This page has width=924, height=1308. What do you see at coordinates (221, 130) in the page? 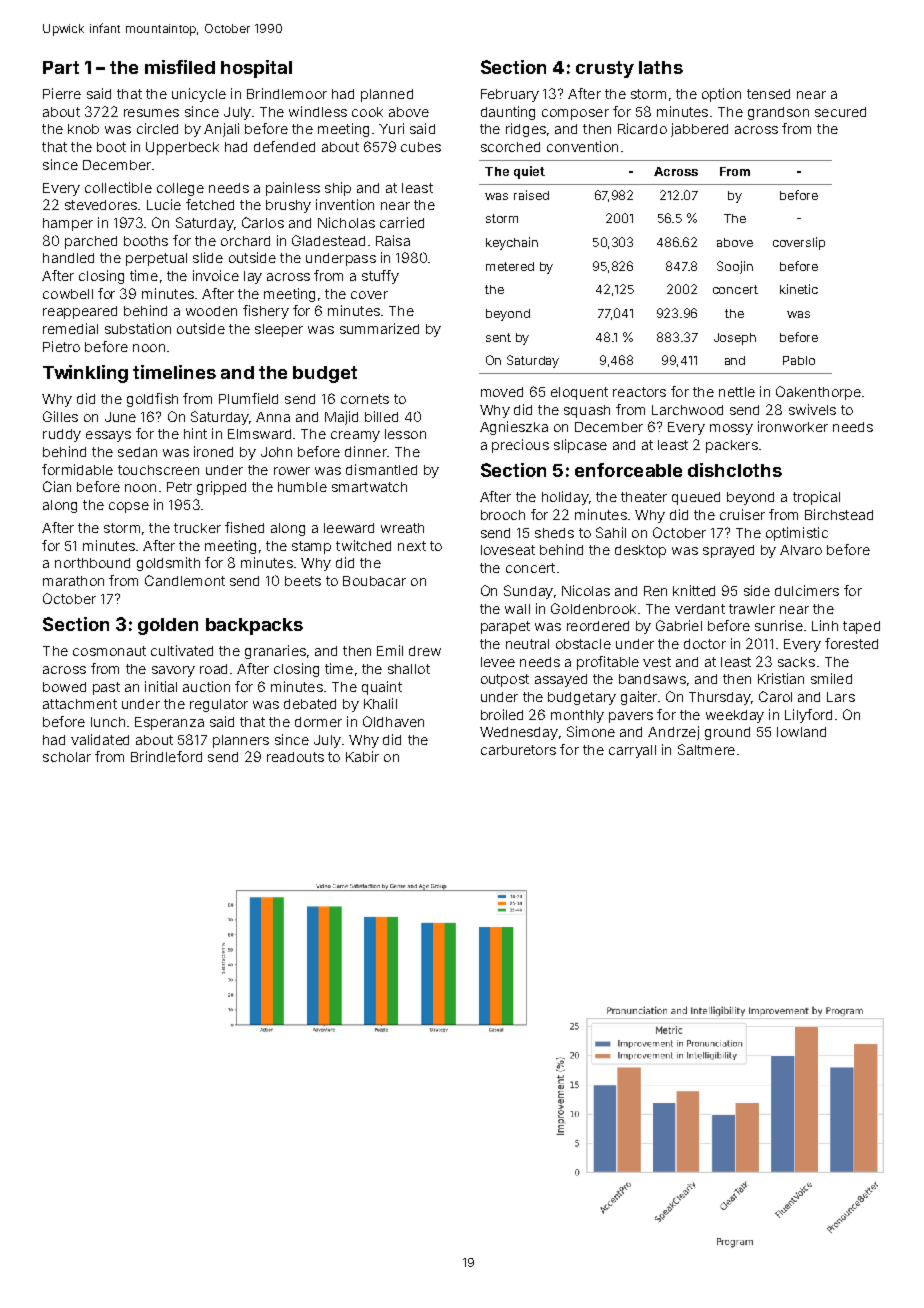
I see `Anjali` at bounding box center [221, 130].
